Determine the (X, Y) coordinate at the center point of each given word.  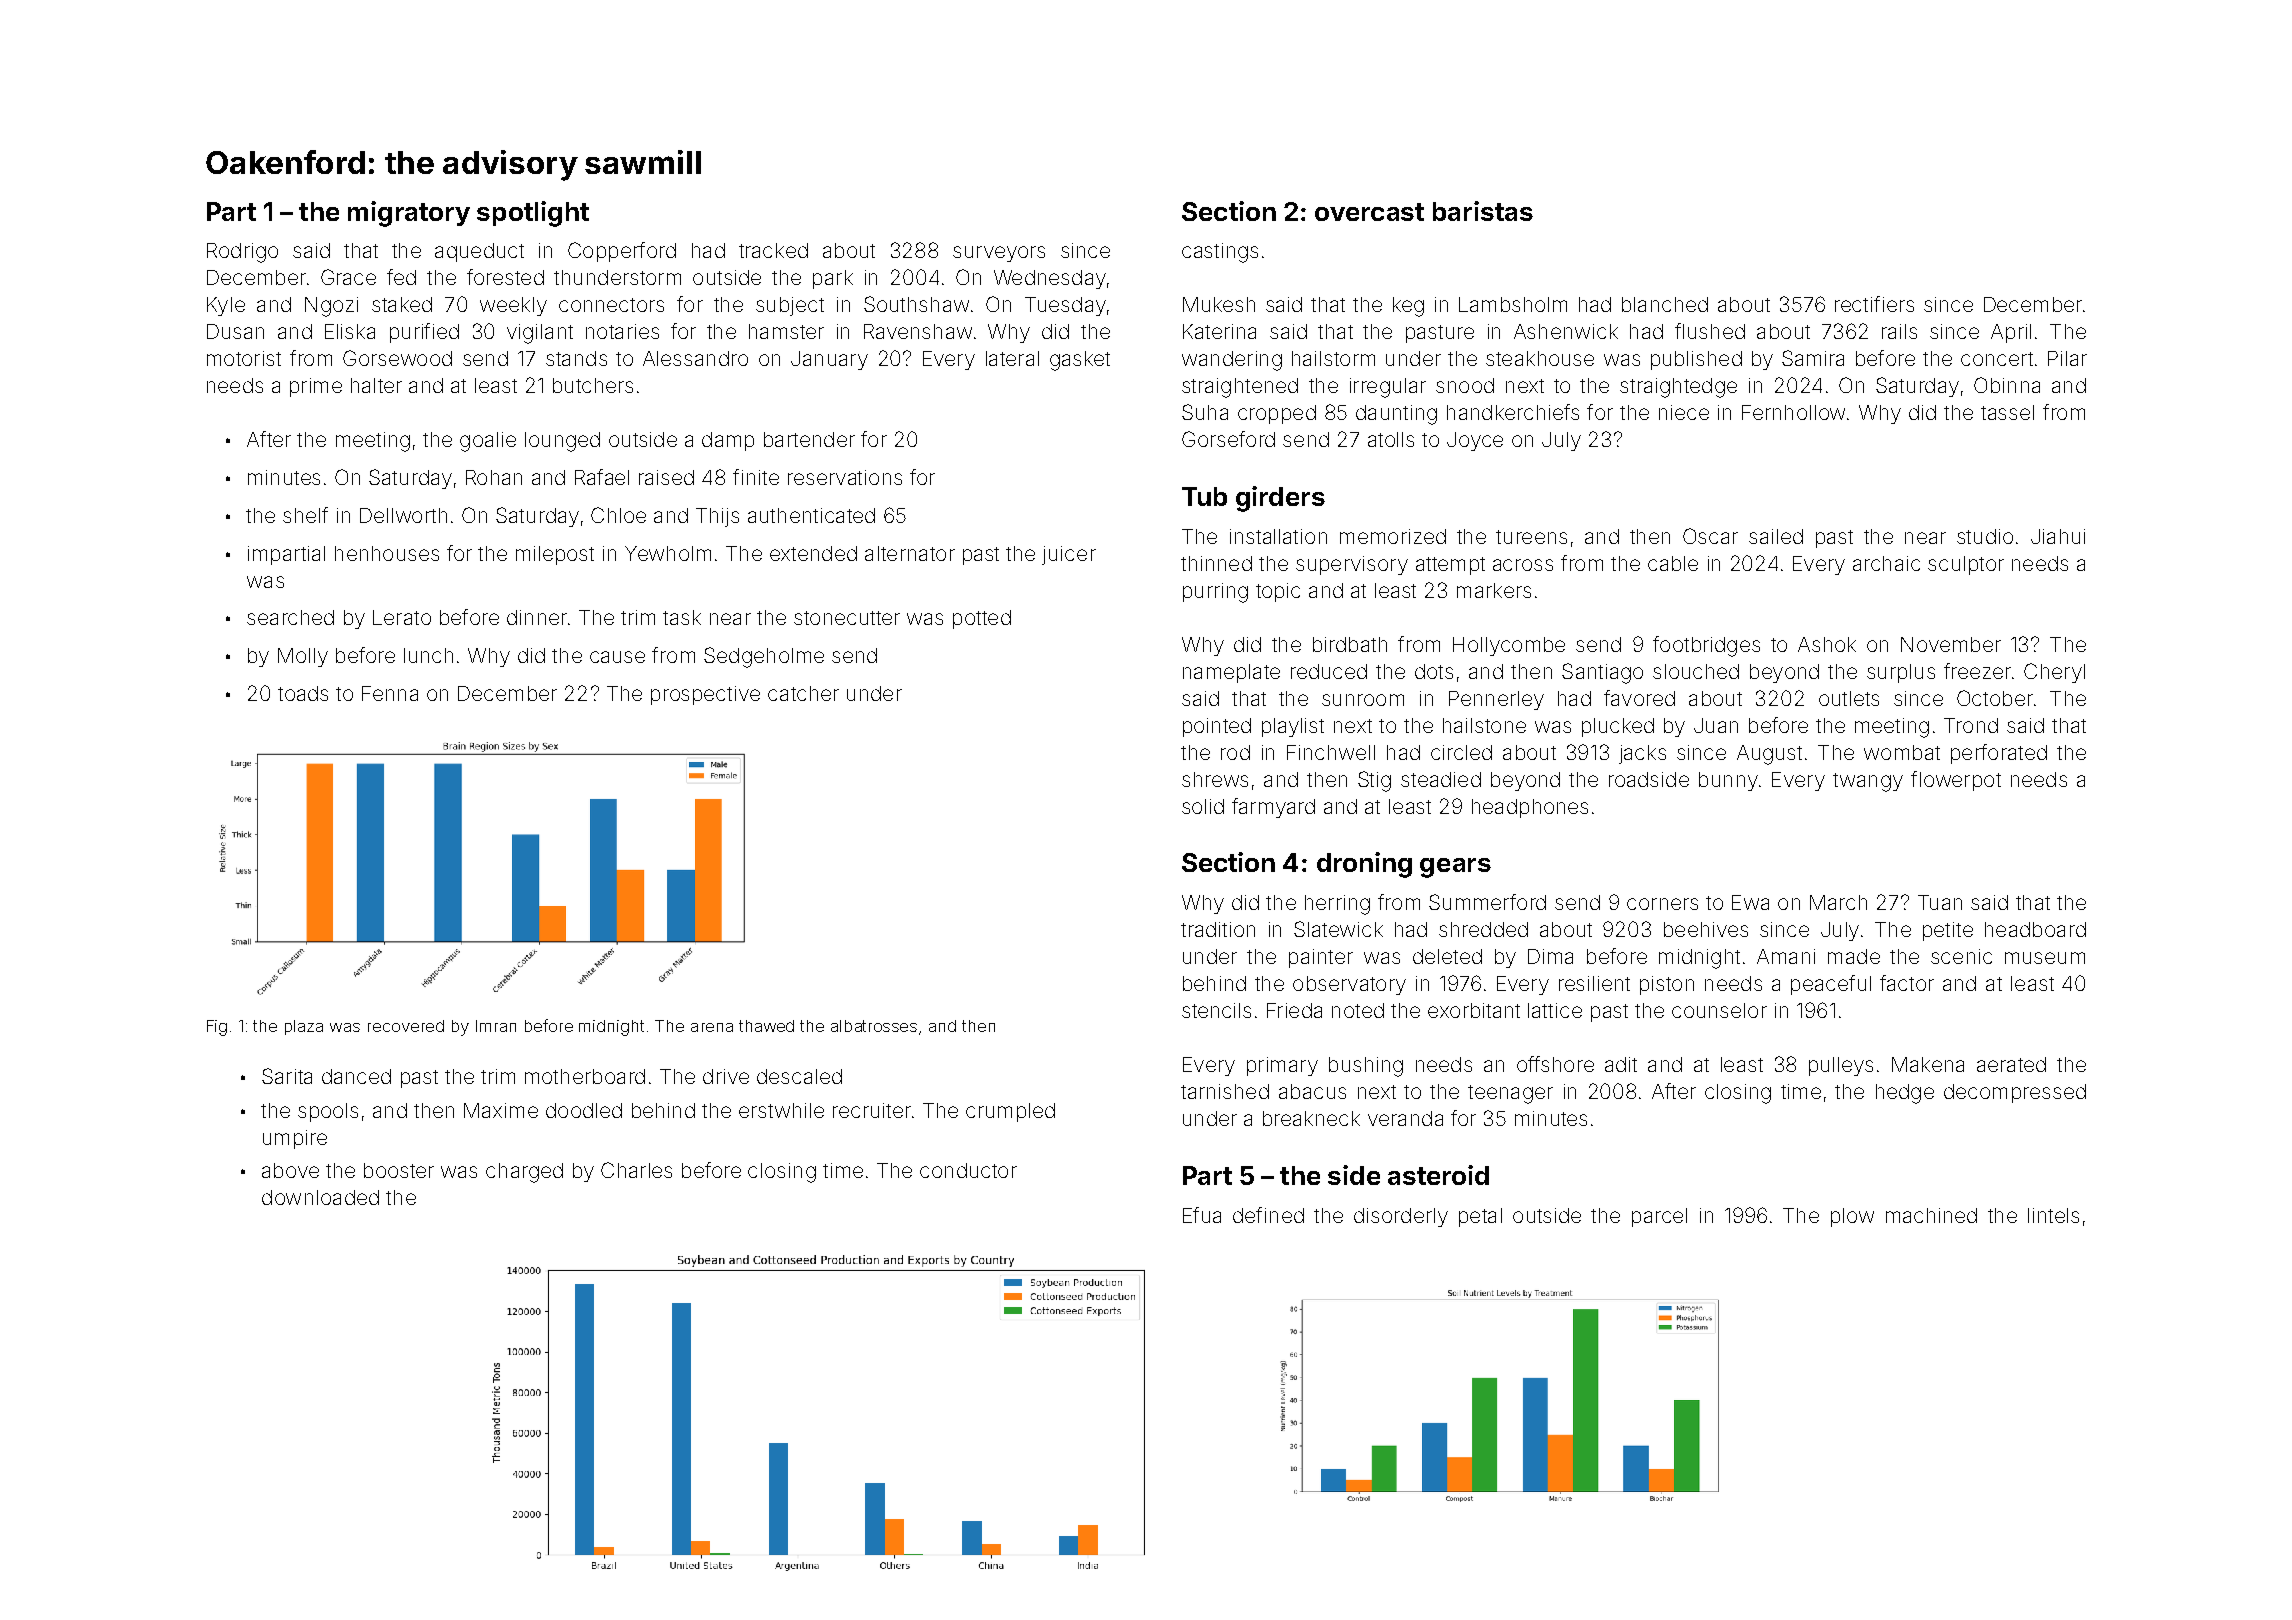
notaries (622, 331)
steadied (1441, 779)
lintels (2053, 1215)
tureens (1531, 537)
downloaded (320, 1197)
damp (728, 441)
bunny (1728, 781)
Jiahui (2058, 536)
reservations (845, 477)
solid (1203, 806)
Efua (1202, 1215)
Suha (1205, 412)
